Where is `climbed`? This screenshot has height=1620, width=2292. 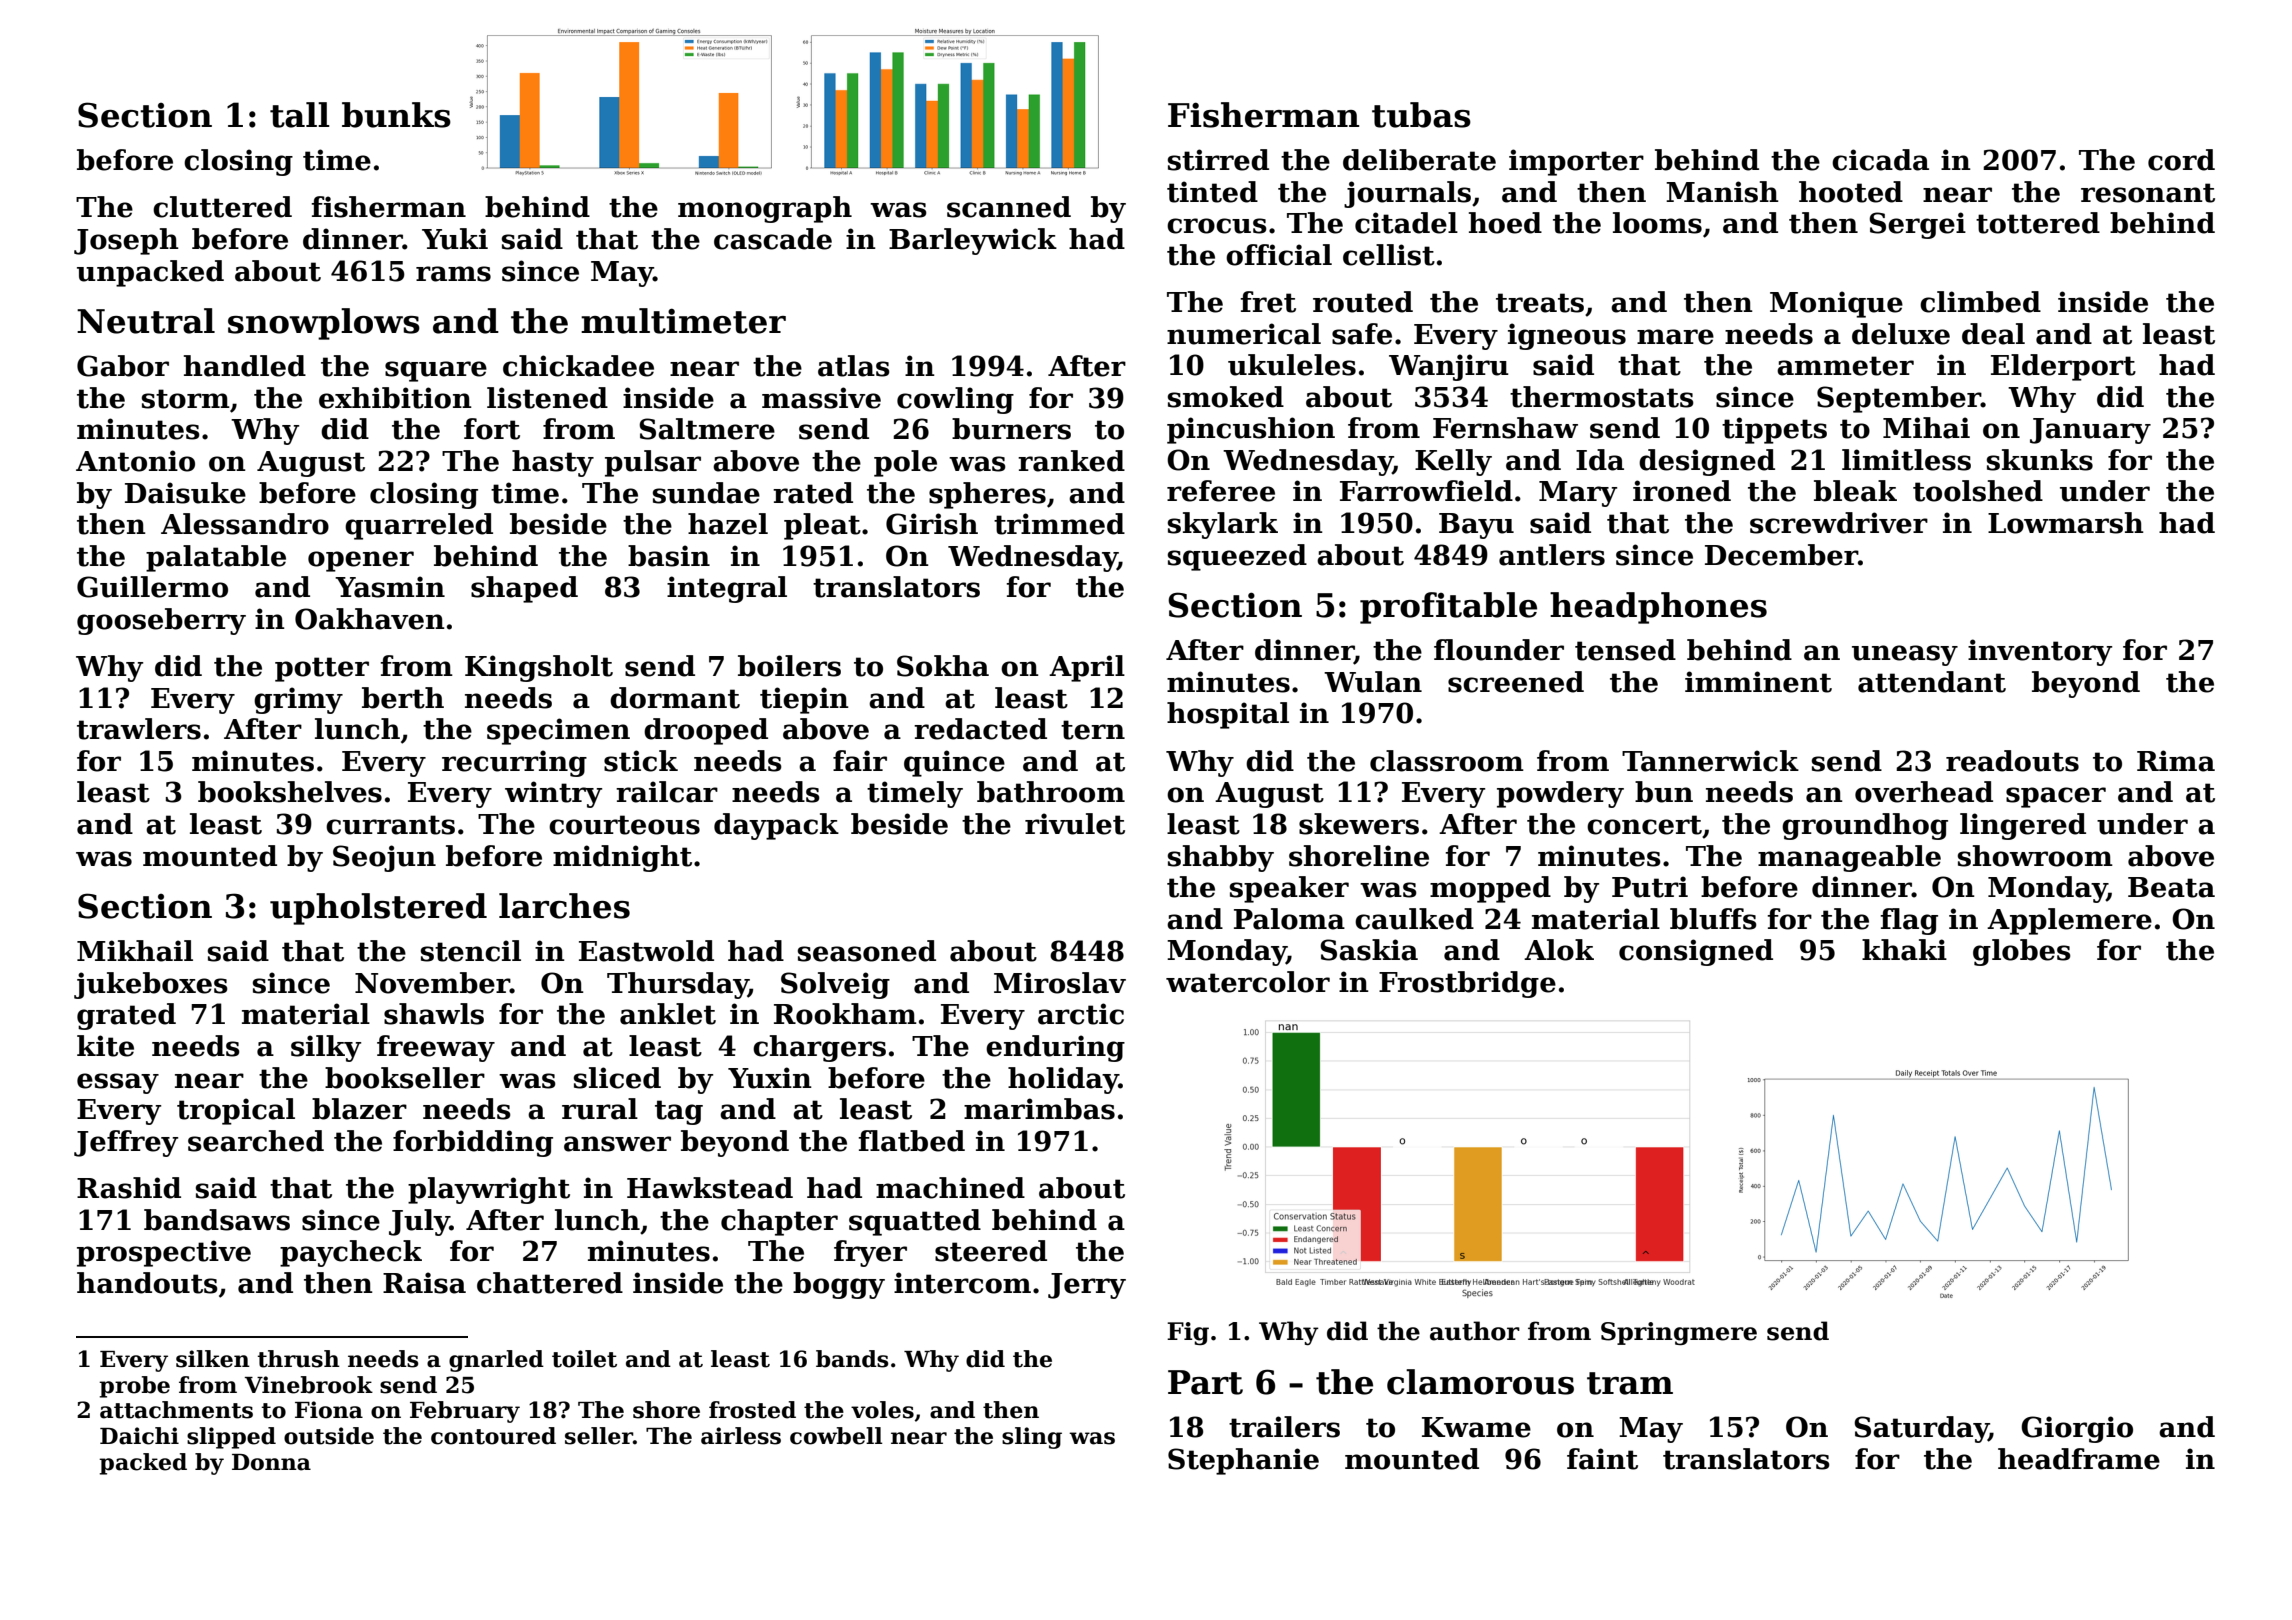
climbed is located at coordinates (1980, 302).
